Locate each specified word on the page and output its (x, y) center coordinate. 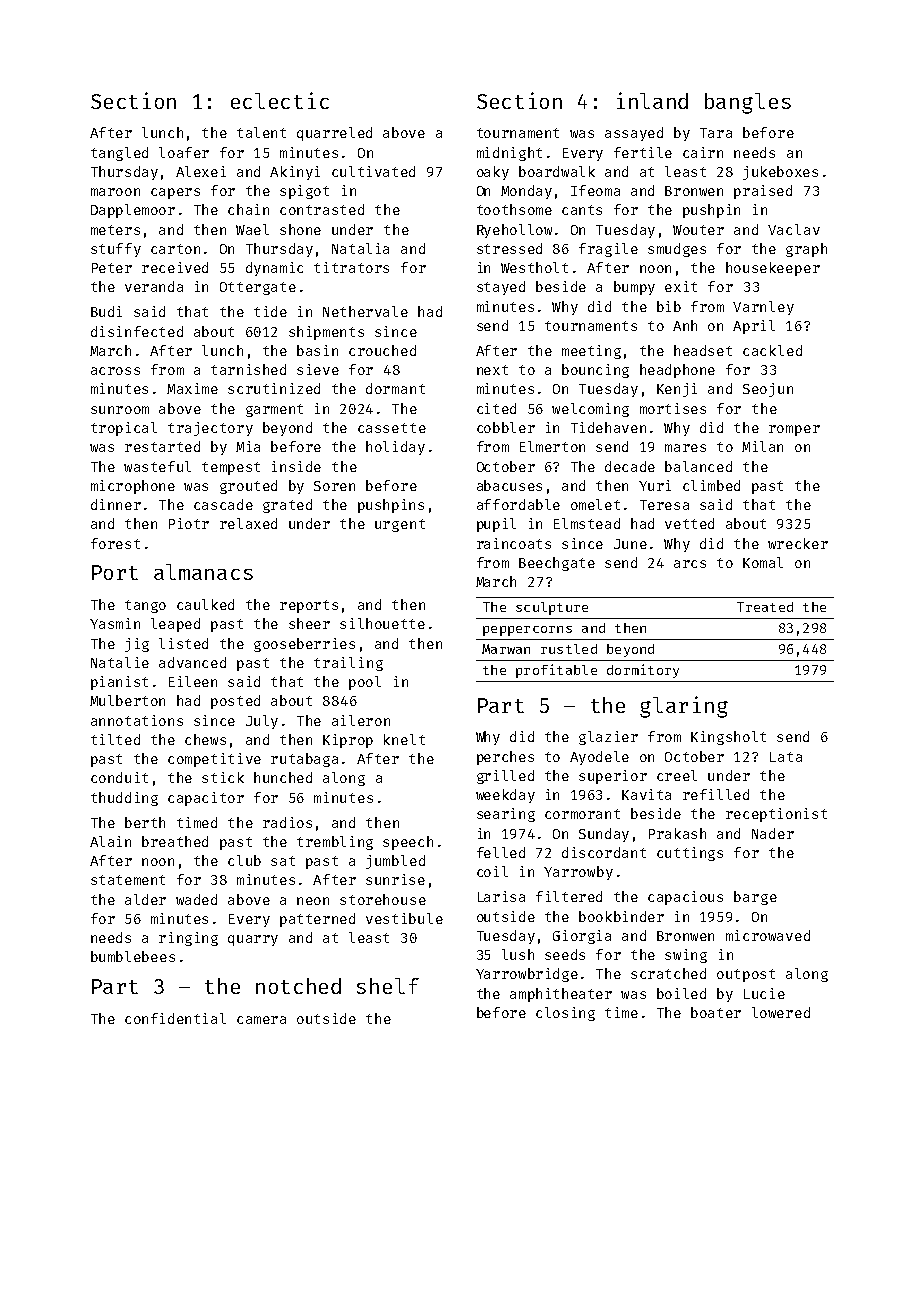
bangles (748, 103)
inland (652, 100)
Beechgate (557, 564)
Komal (763, 562)
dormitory (643, 671)
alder (145, 899)
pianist (119, 683)
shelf (388, 986)
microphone (133, 487)
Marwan (506, 649)
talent (261, 132)
